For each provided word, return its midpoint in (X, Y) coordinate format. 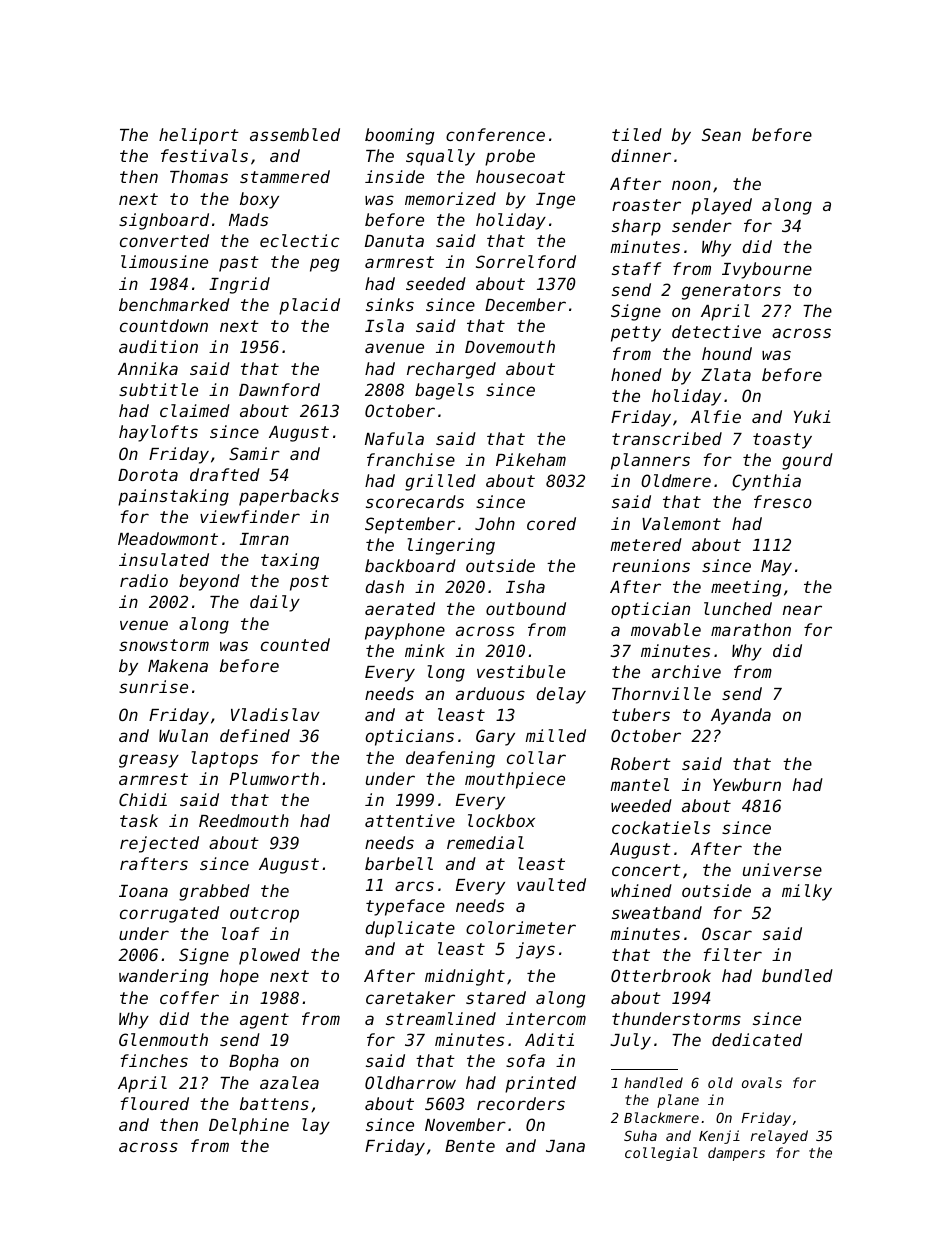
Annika (148, 368)
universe (782, 869)
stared (496, 997)
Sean (721, 134)
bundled (797, 975)
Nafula (394, 438)
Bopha (254, 1062)
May (776, 568)
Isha (525, 586)
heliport (199, 136)
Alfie (716, 416)
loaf (240, 933)
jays (535, 950)
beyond (209, 582)
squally (440, 157)
